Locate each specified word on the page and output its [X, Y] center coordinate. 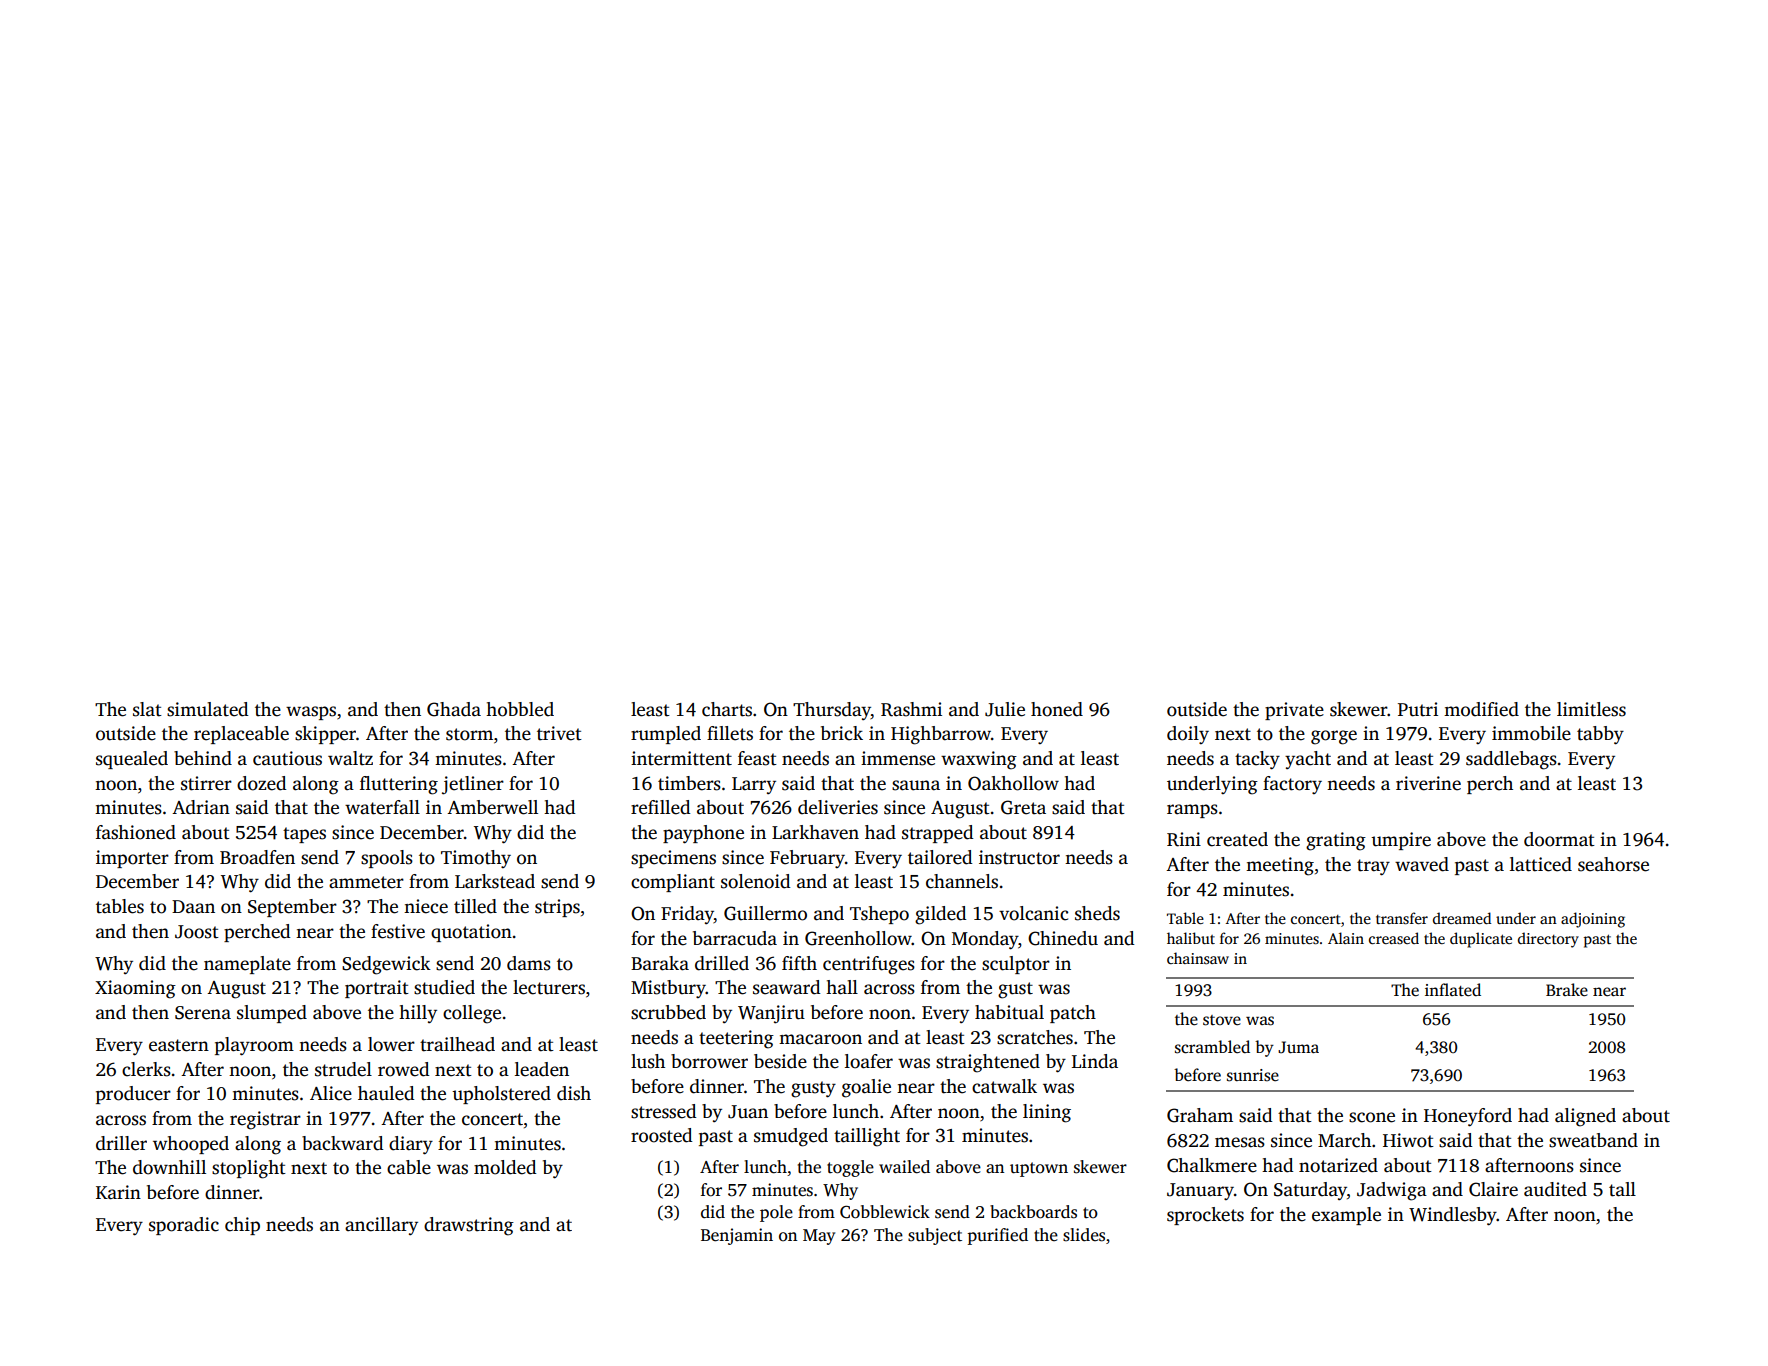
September [292, 908]
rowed [403, 1069]
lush [648, 1061]
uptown [1039, 1169]
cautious [287, 758]
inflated [1453, 990]
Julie [1005, 709]
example [1346, 1216]
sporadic [184, 1226]
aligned [1585, 1117]
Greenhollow [858, 938]
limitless [1591, 709]
